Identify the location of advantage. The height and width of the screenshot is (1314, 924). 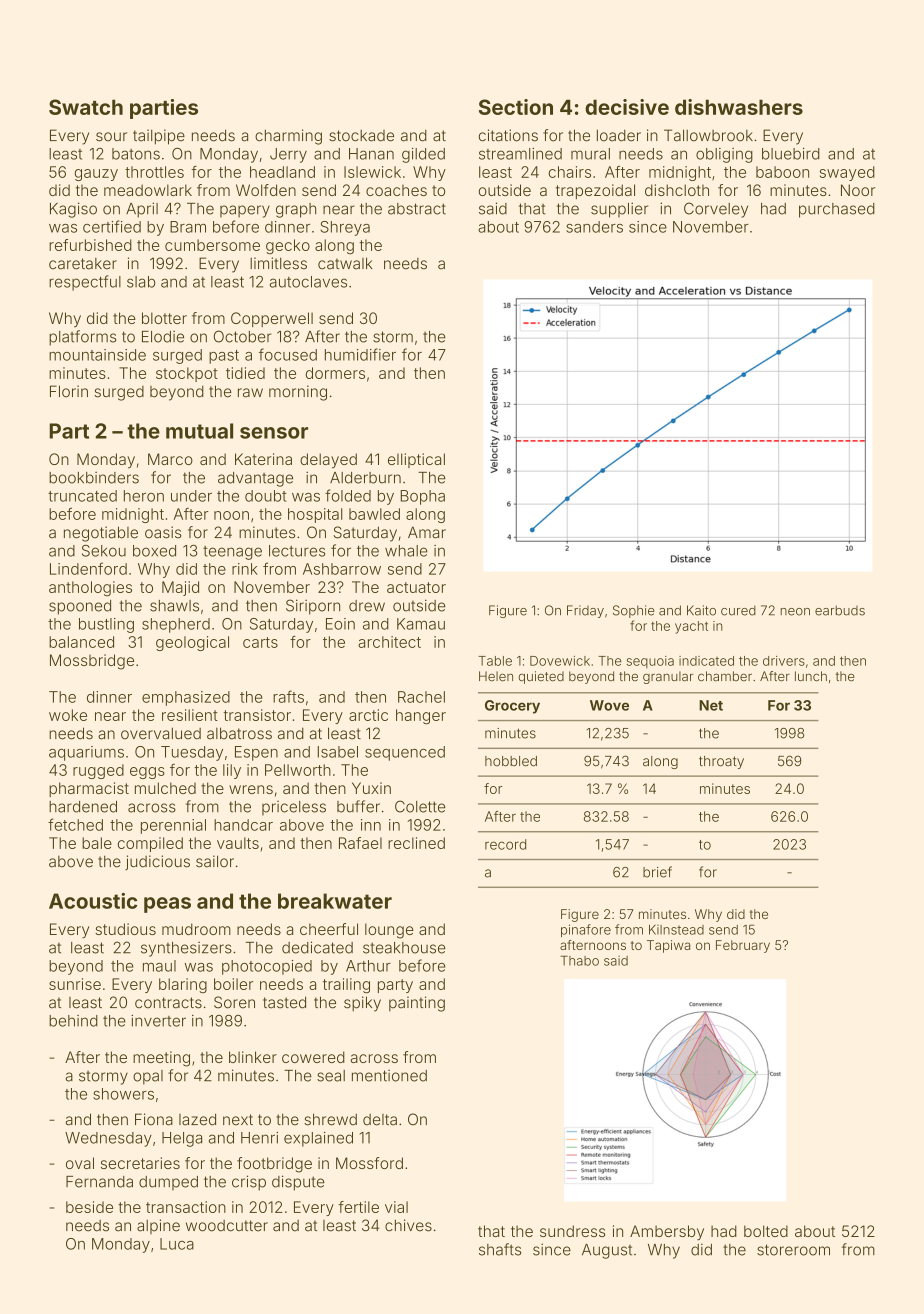
(255, 479).
